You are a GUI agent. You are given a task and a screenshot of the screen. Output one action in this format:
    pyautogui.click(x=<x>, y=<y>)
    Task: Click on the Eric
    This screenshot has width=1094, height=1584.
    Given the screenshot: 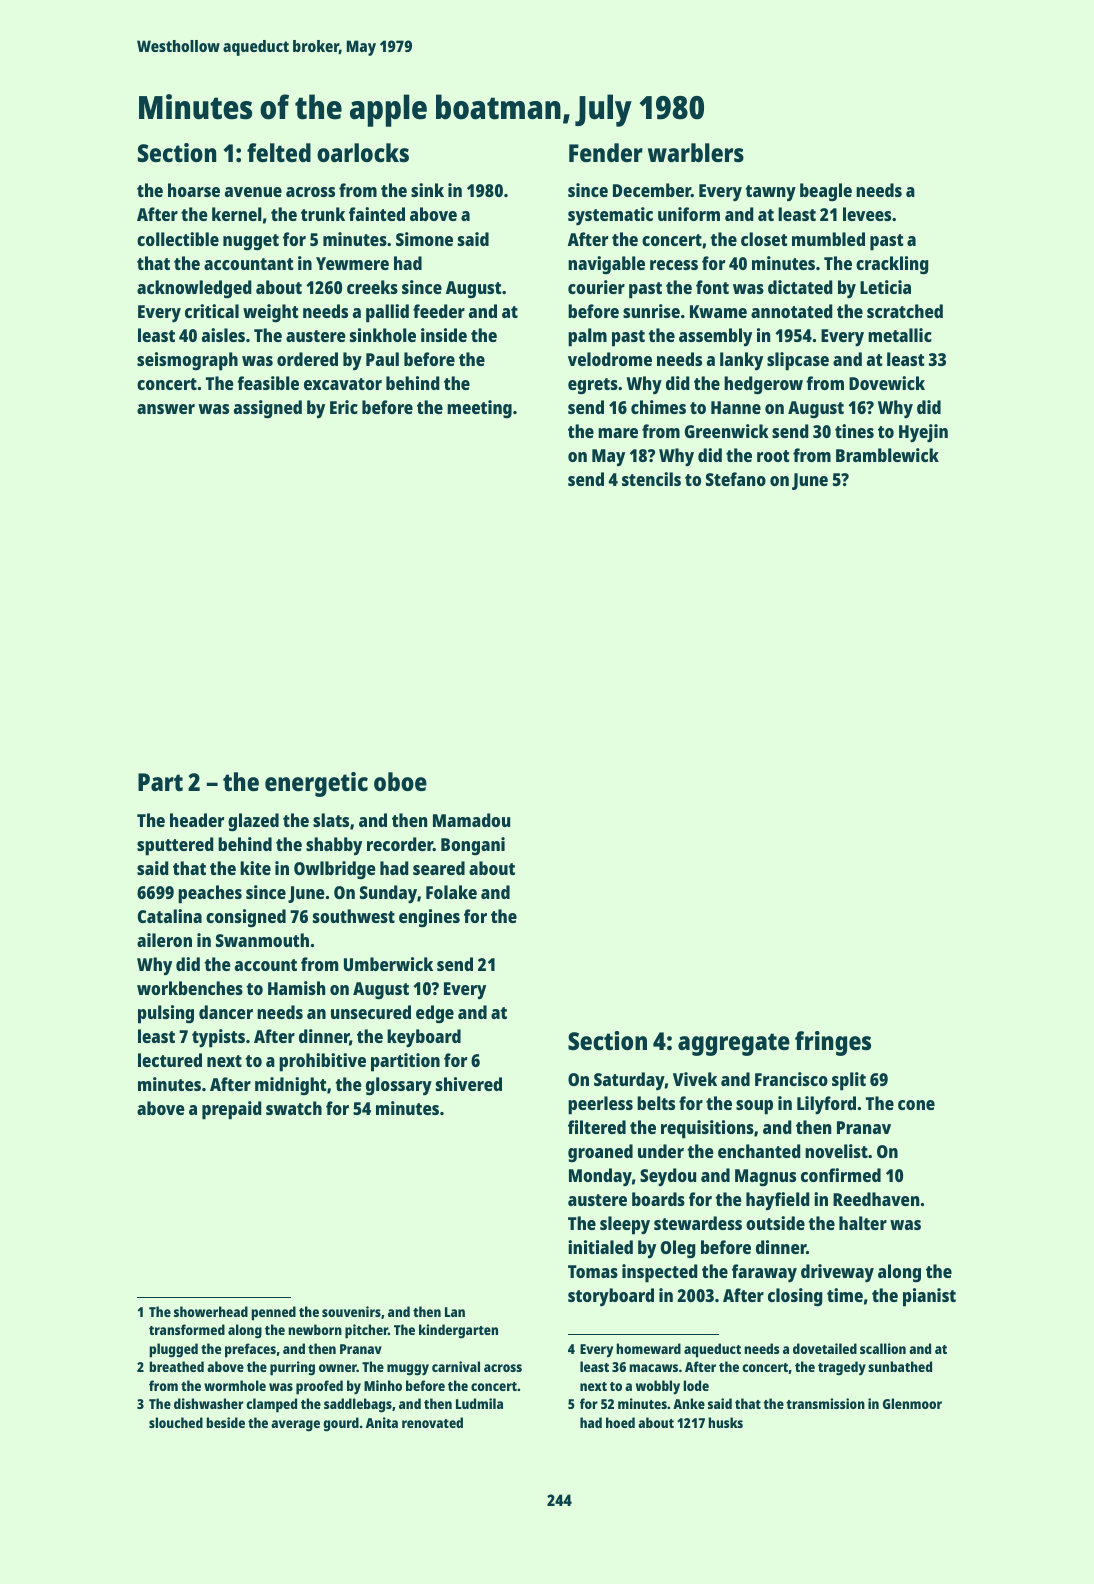 What is the action you would take?
    pyautogui.click(x=344, y=407)
